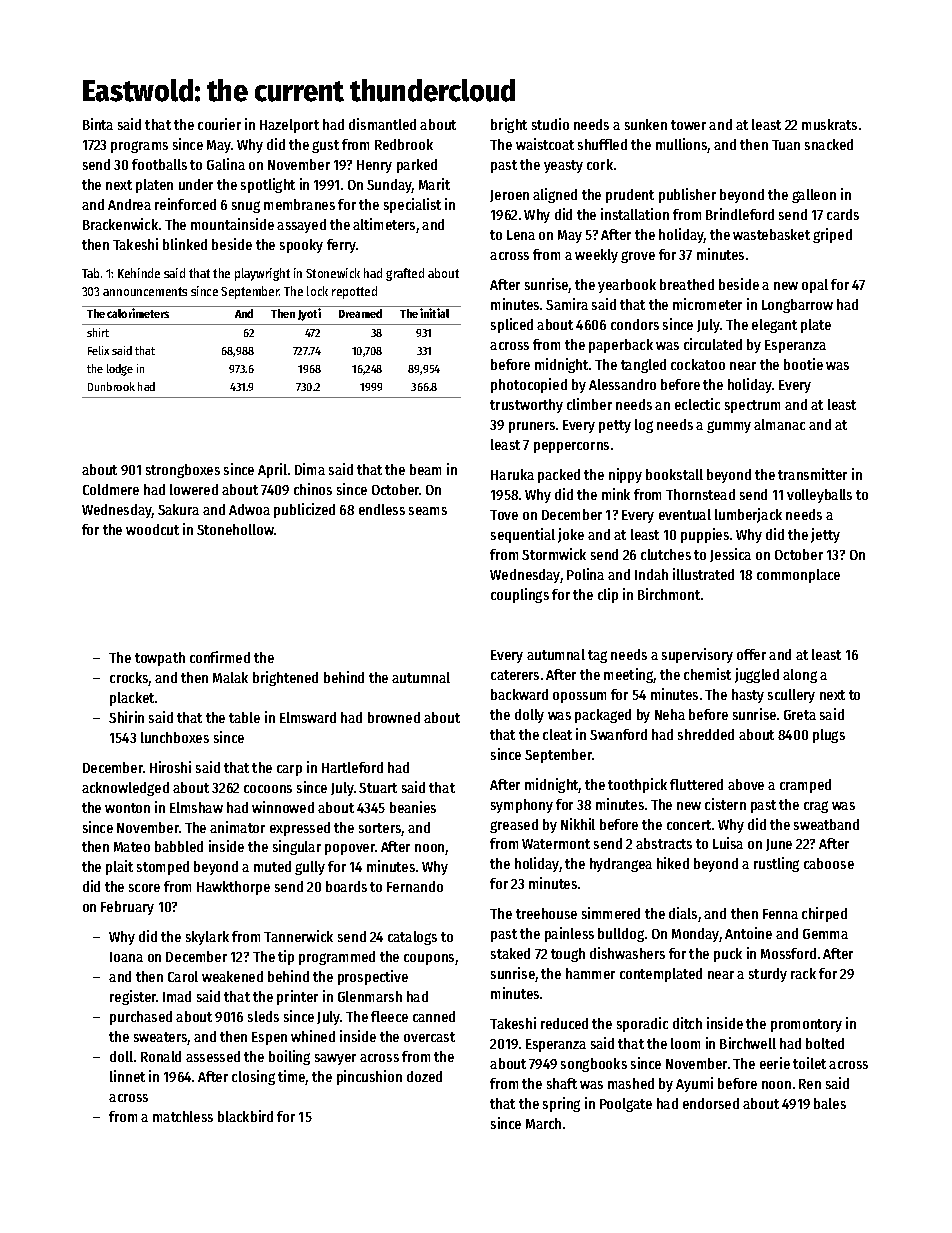 Image resolution: width=952 pixels, height=1233 pixels. I want to click on trustworthy, so click(526, 406).
